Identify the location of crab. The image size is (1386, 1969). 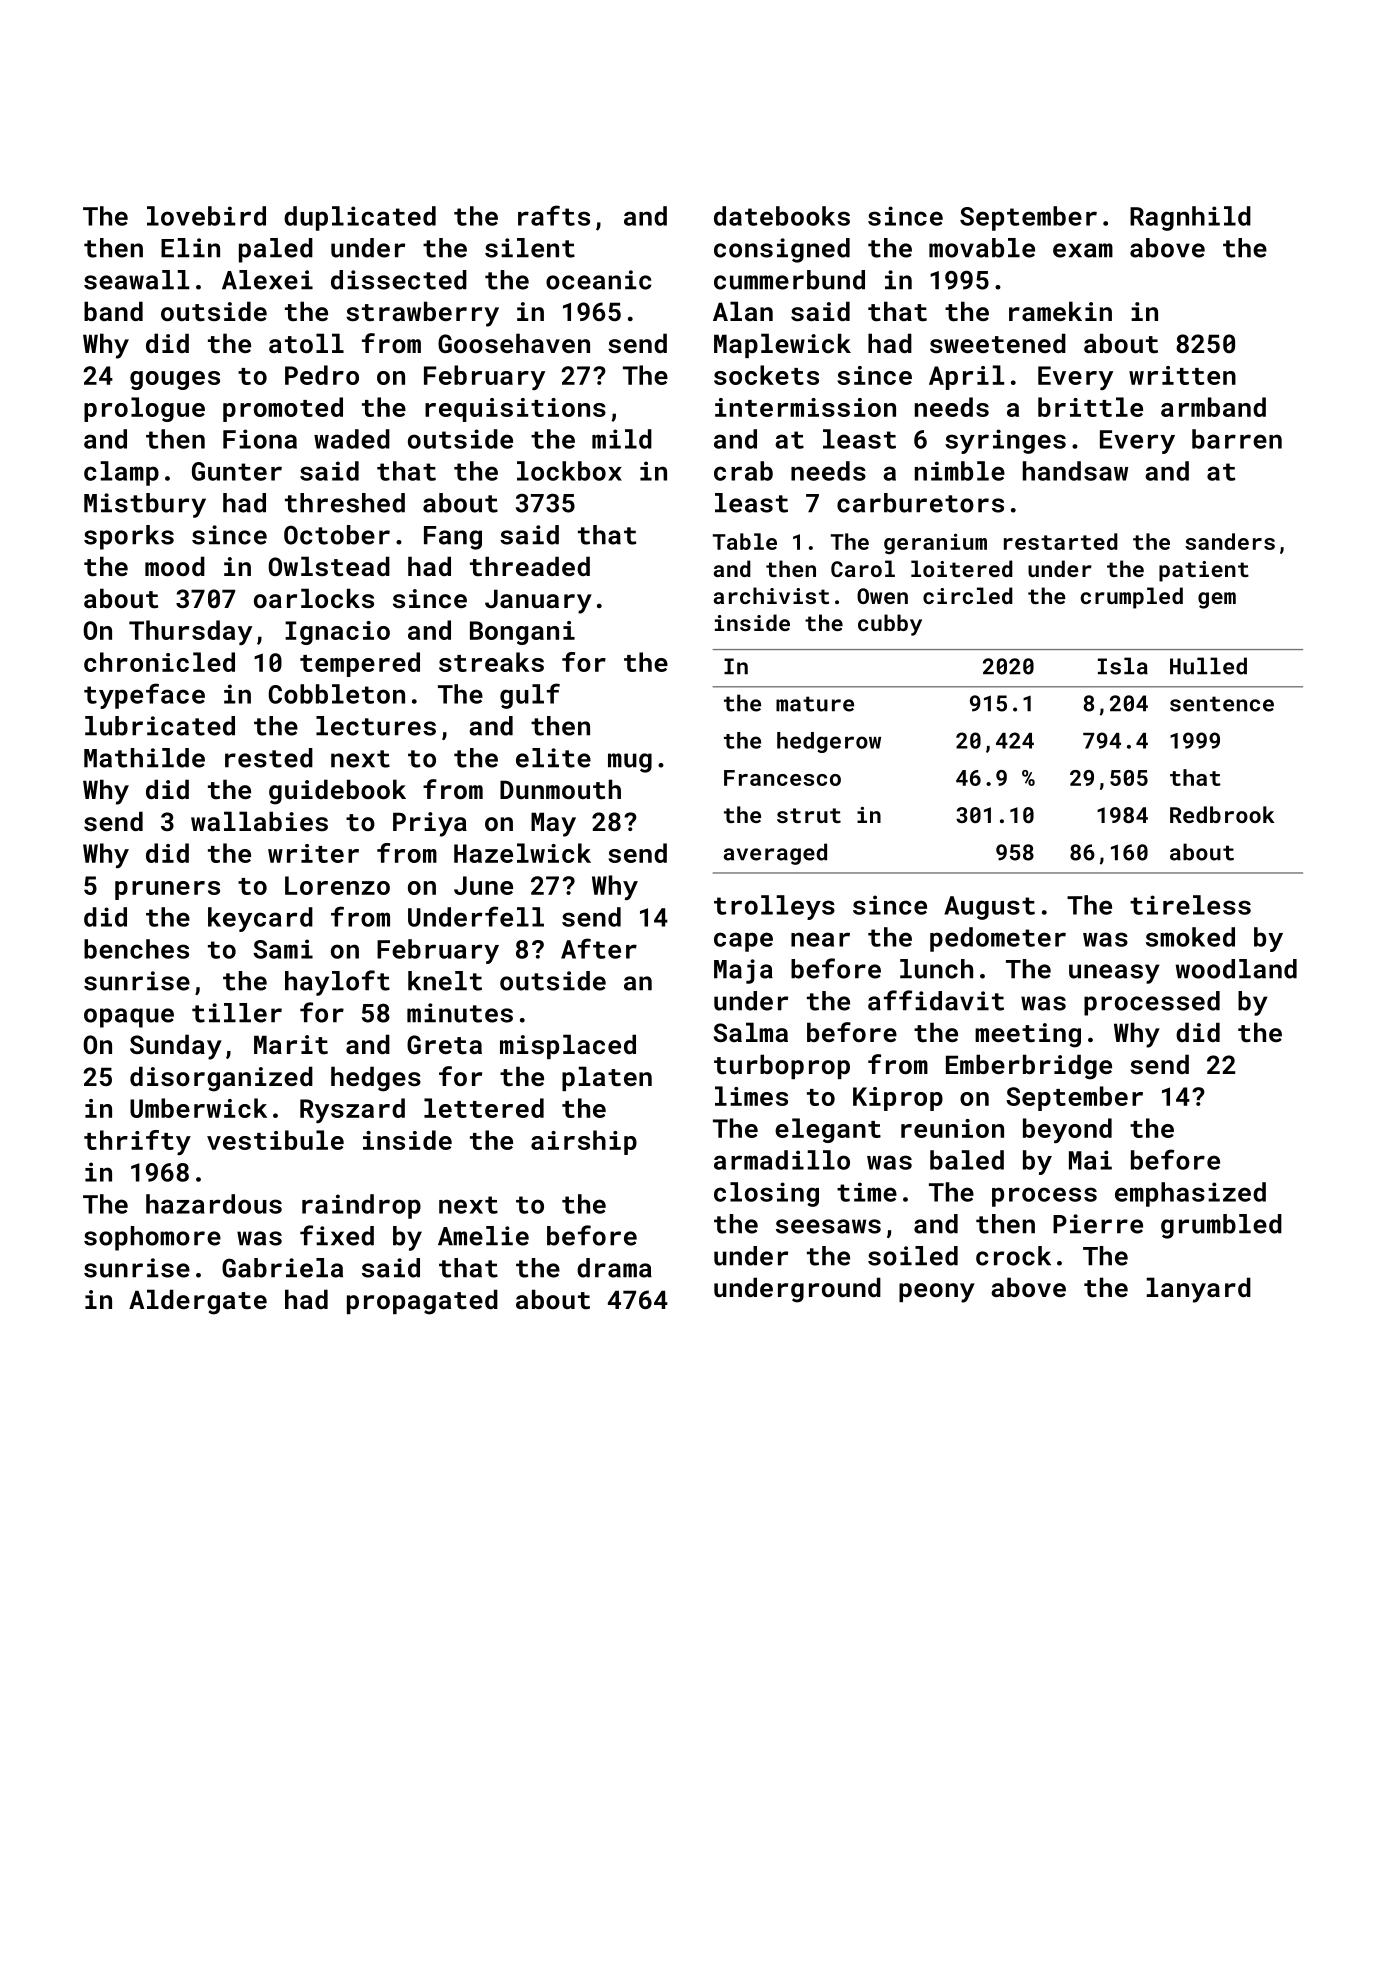
(743, 471).
